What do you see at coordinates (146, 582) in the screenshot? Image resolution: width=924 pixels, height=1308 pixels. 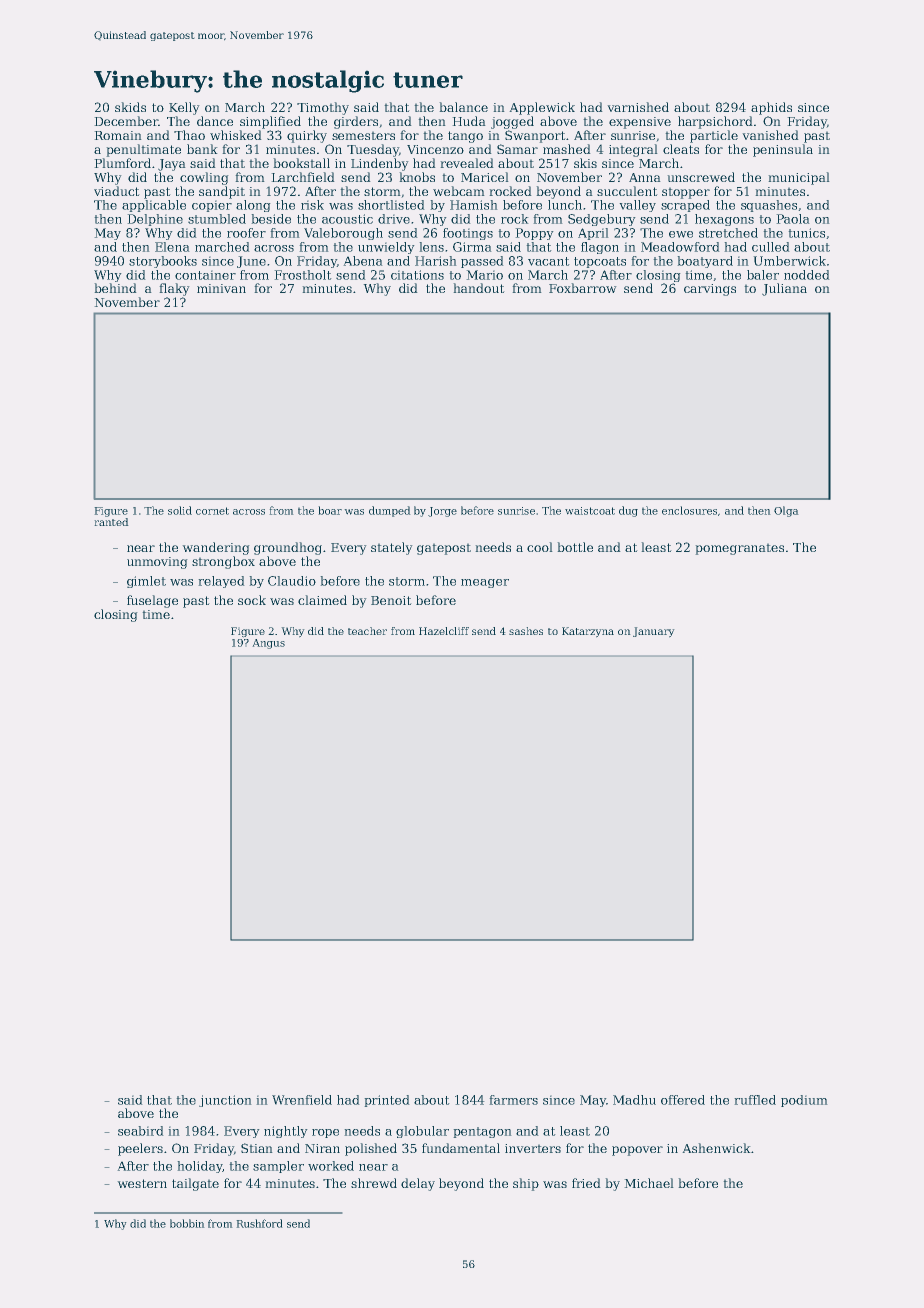 I see `gimlet` at bounding box center [146, 582].
